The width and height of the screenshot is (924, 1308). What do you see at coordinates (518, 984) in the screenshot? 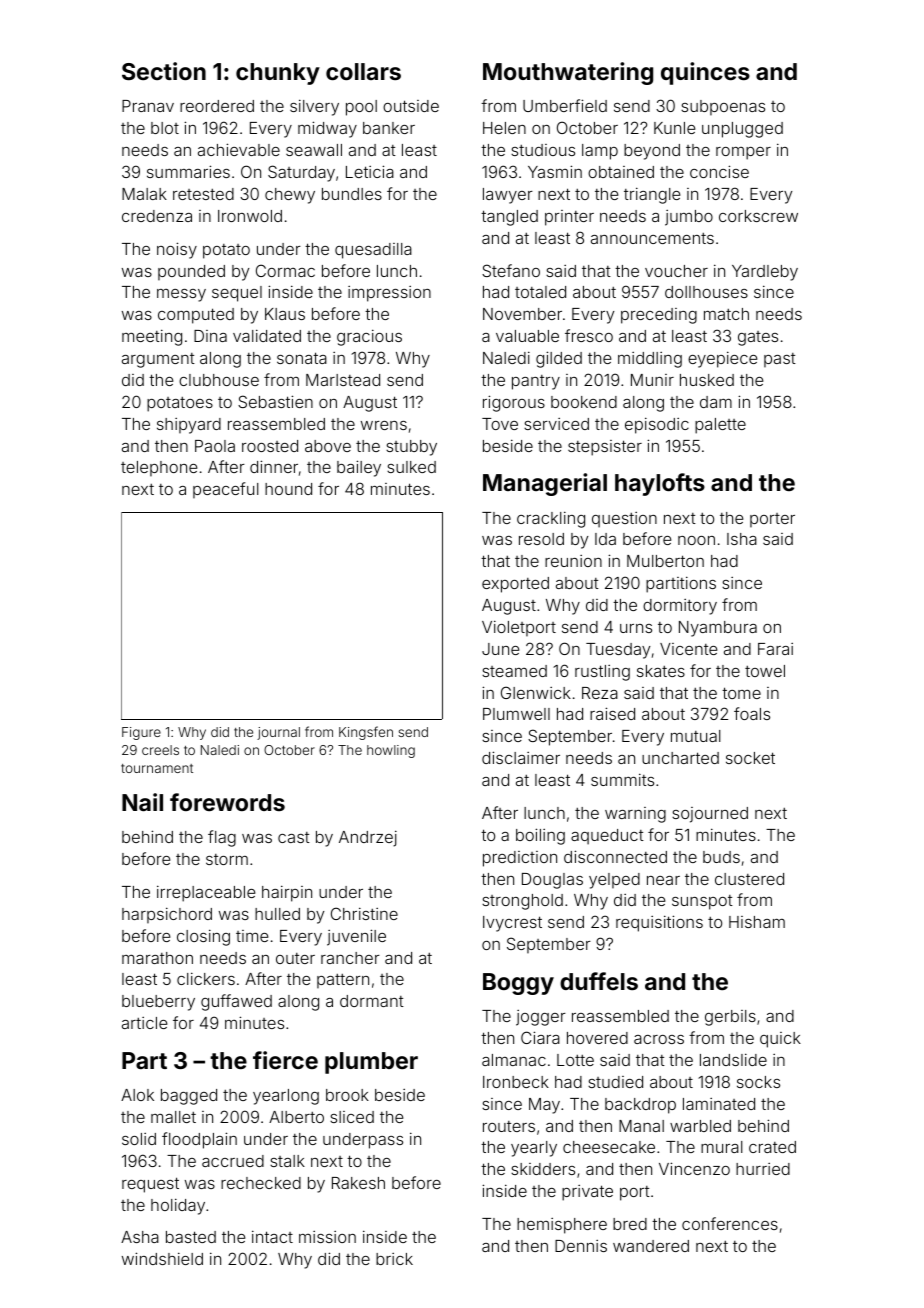
I see `Boggy` at bounding box center [518, 984].
